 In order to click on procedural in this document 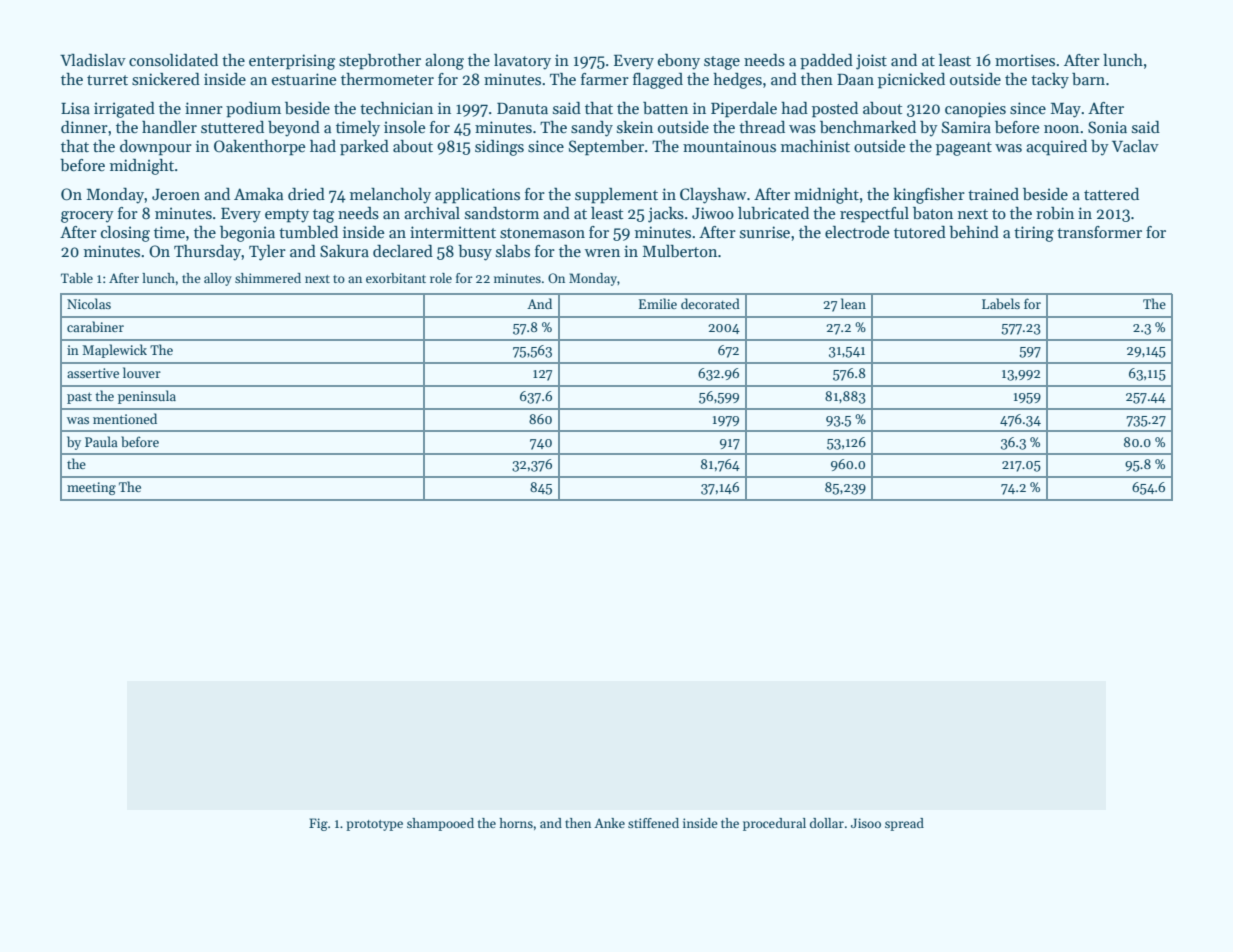, I will do `click(774, 824)`.
